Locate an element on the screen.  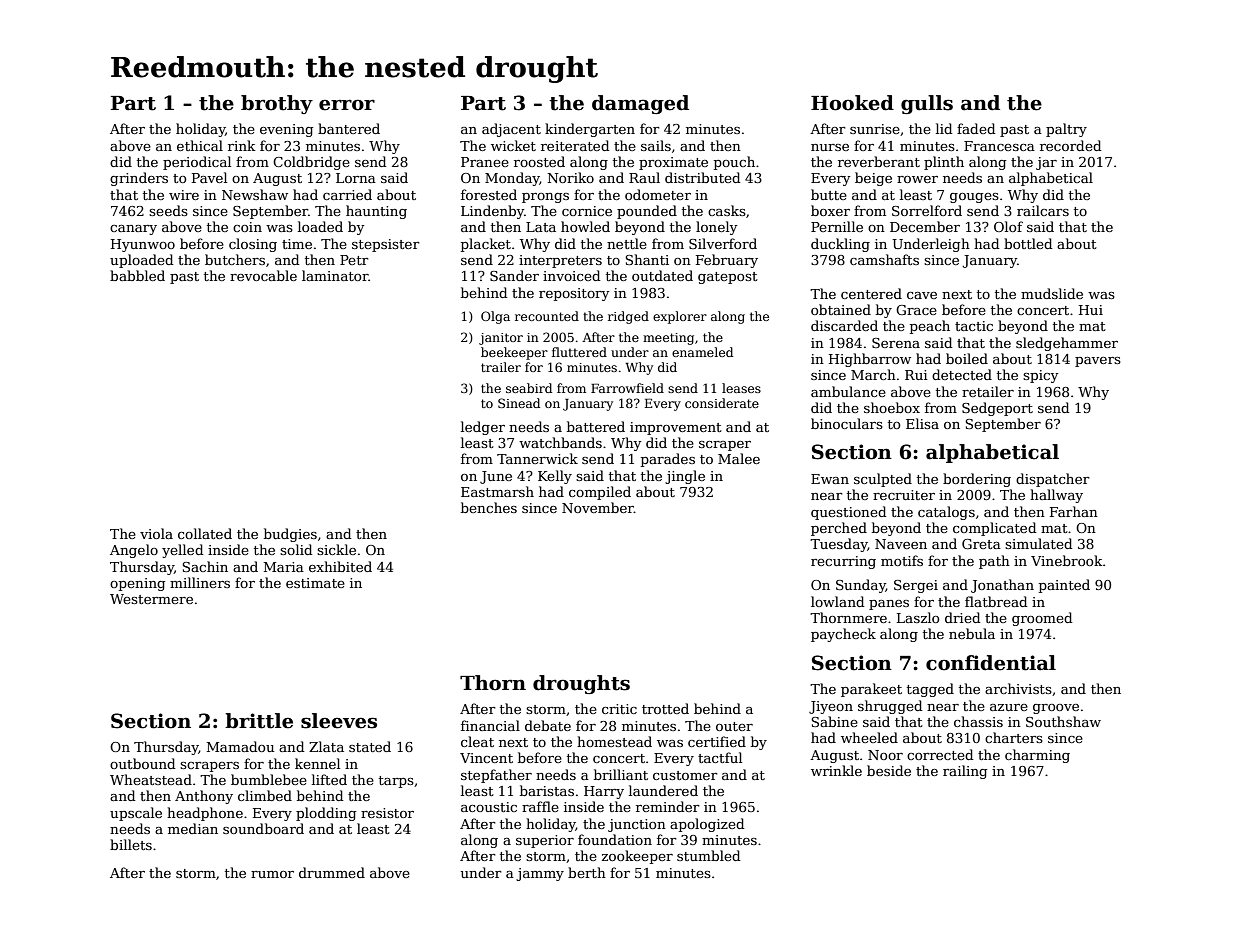
ledger is located at coordinates (483, 428).
